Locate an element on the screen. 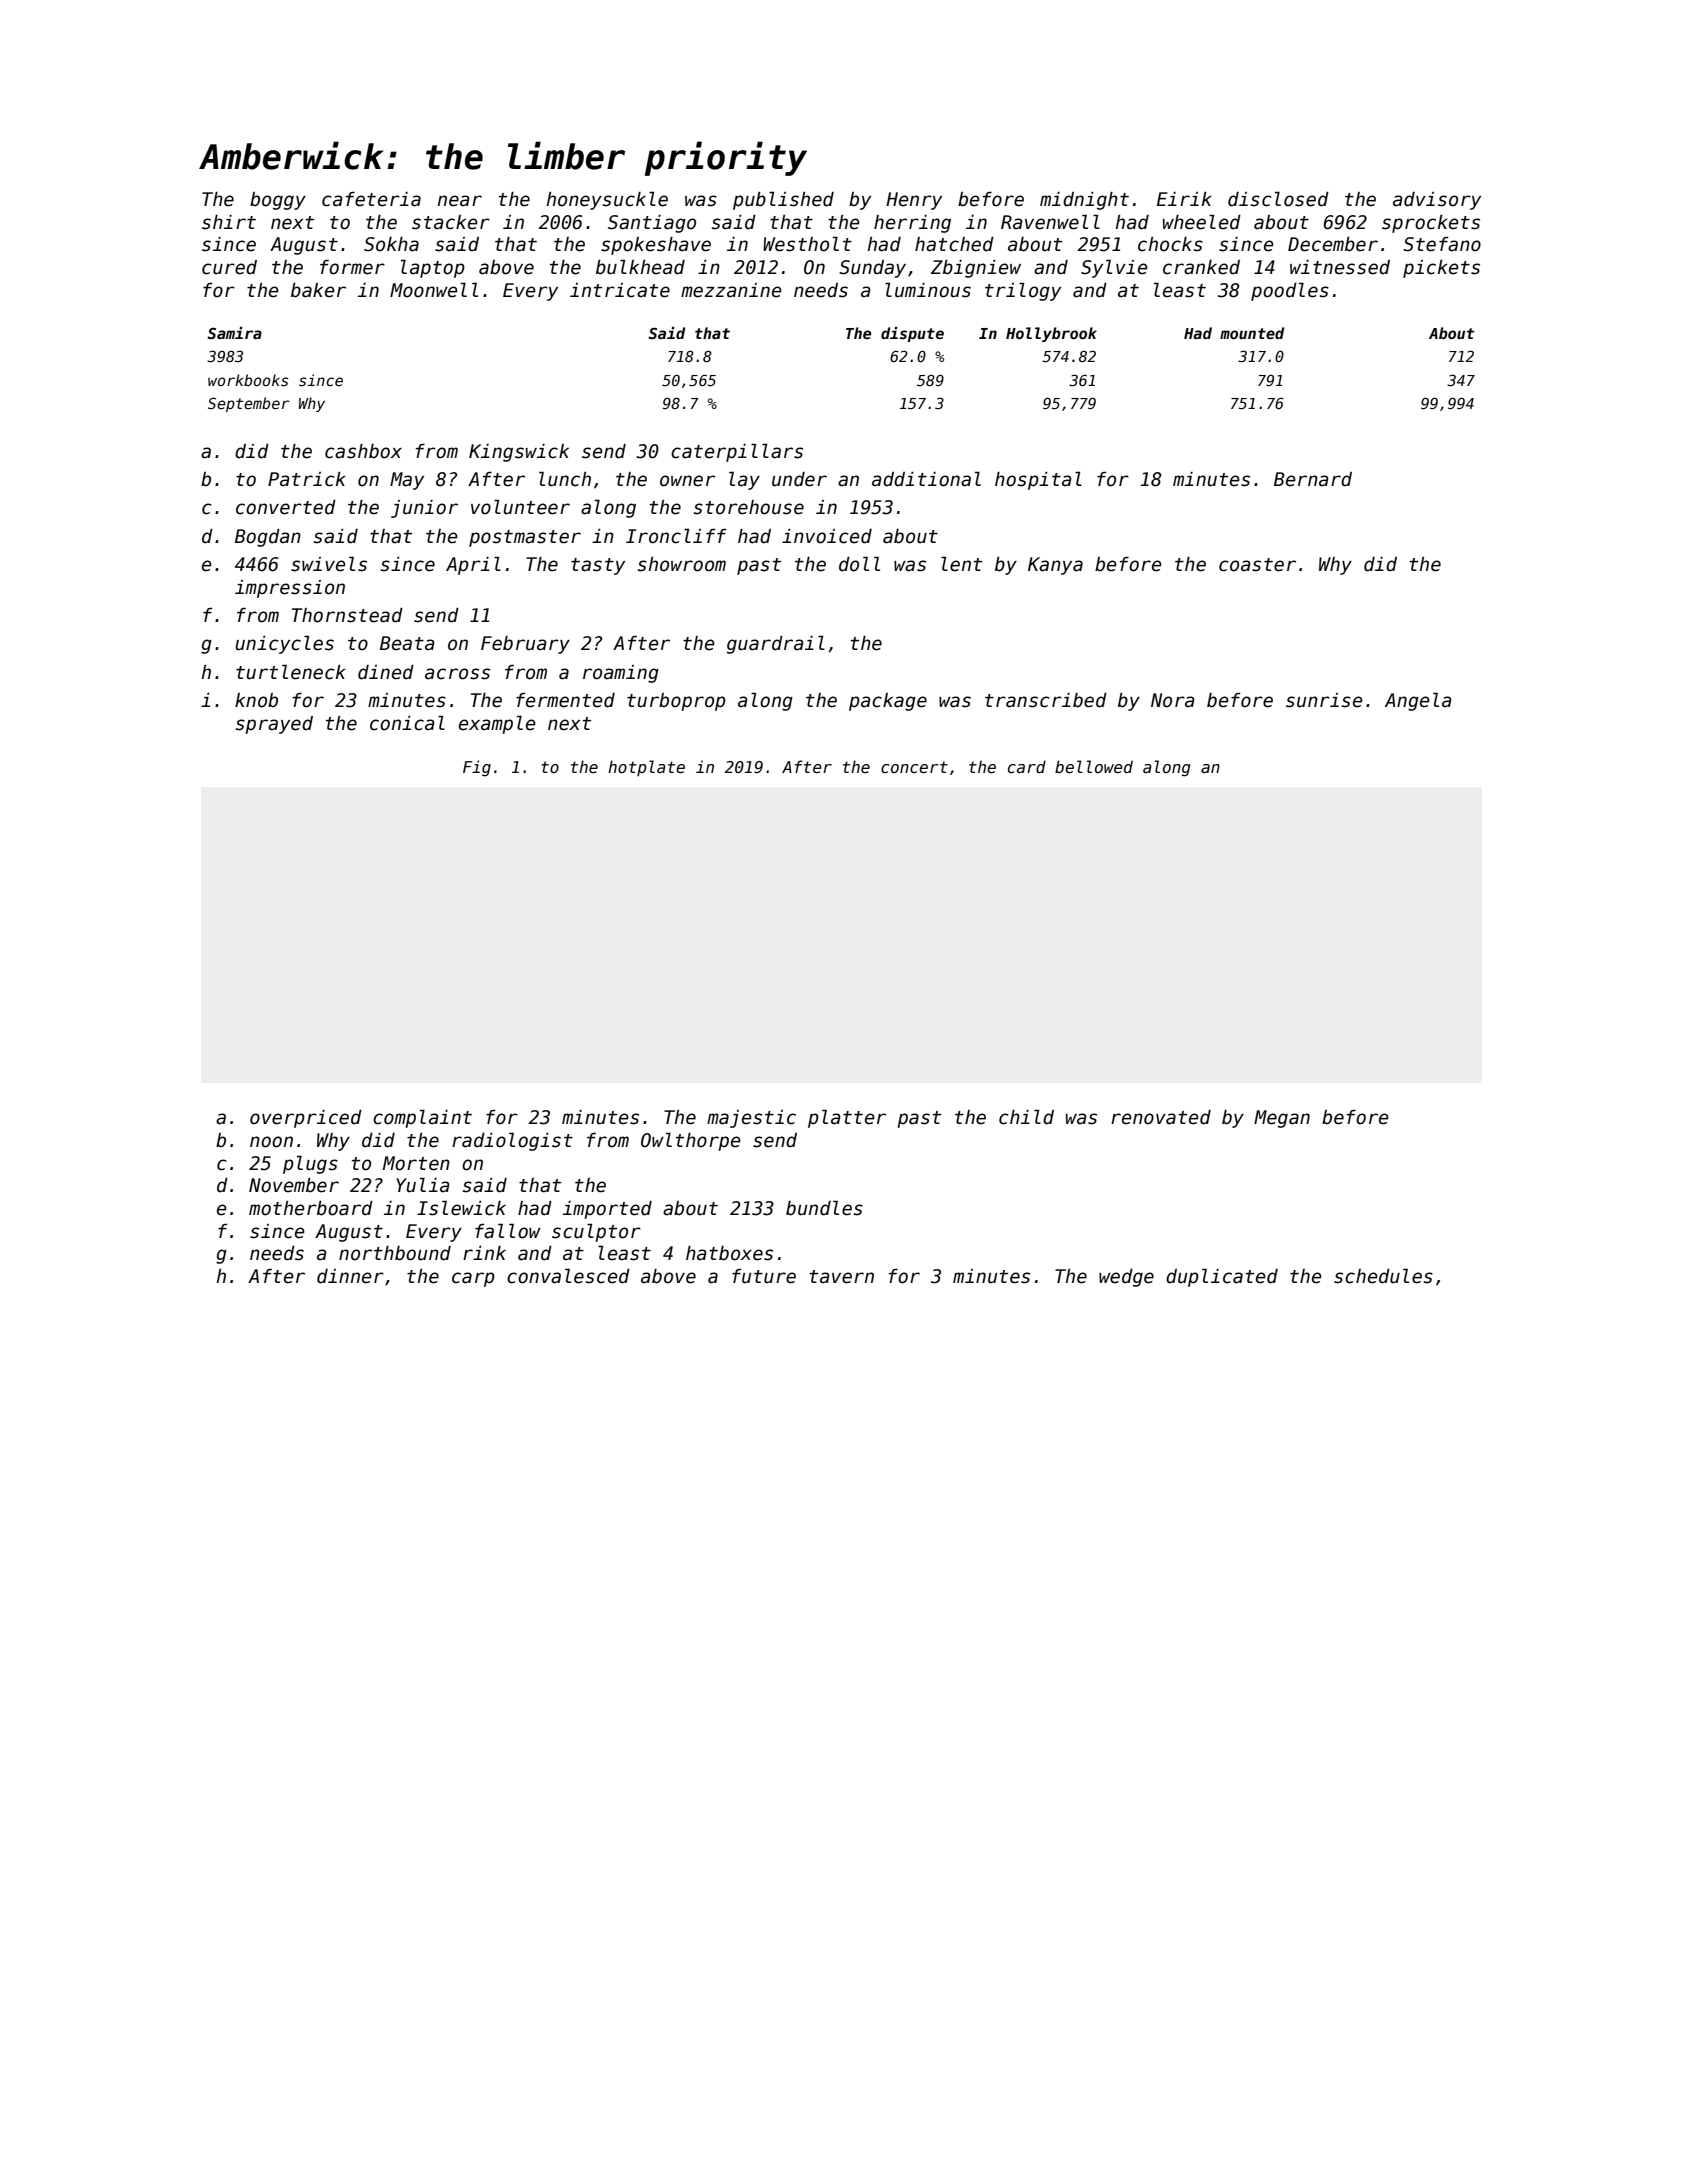 This screenshot has width=1683, height=2178. hotplate is located at coordinates (646, 768).
